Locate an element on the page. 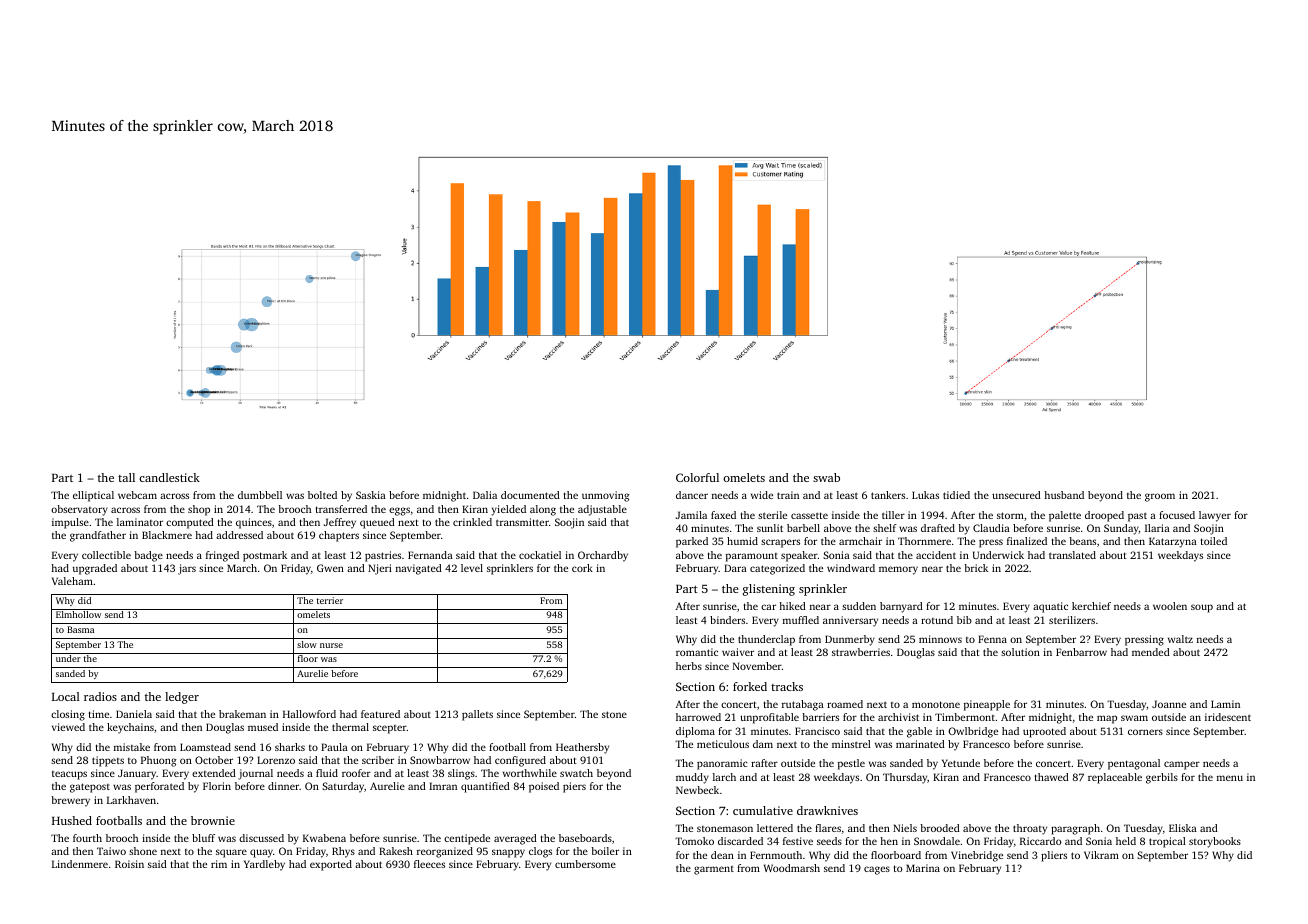 The image size is (1308, 924). brewery is located at coordinates (70, 801).
